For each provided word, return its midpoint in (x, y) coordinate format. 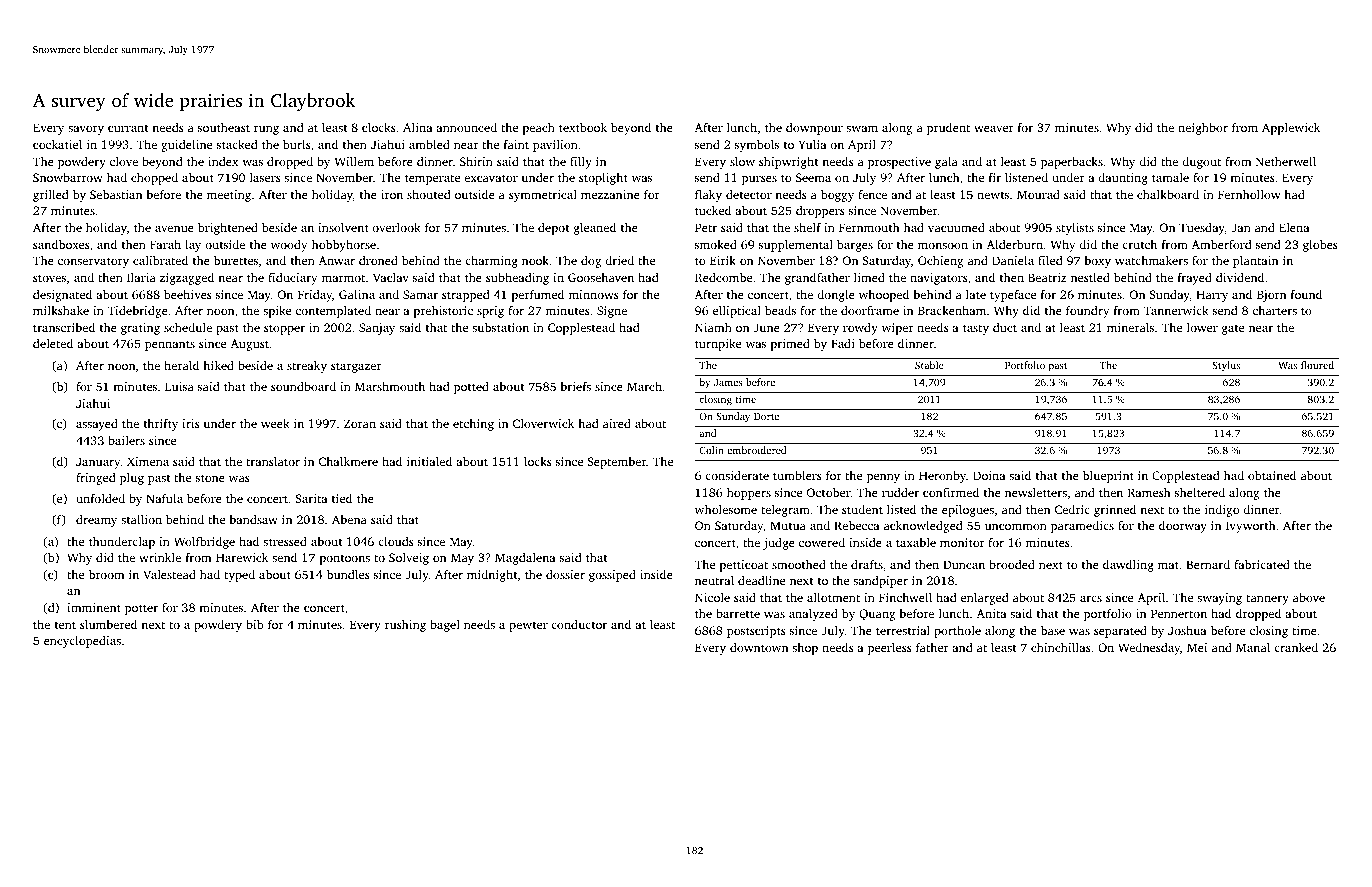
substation (500, 327)
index (223, 161)
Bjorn (1271, 296)
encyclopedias (82, 642)
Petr (706, 227)
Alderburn (1014, 244)
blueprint (1108, 477)
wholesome (726, 509)
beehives (188, 294)
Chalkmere (348, 461)
